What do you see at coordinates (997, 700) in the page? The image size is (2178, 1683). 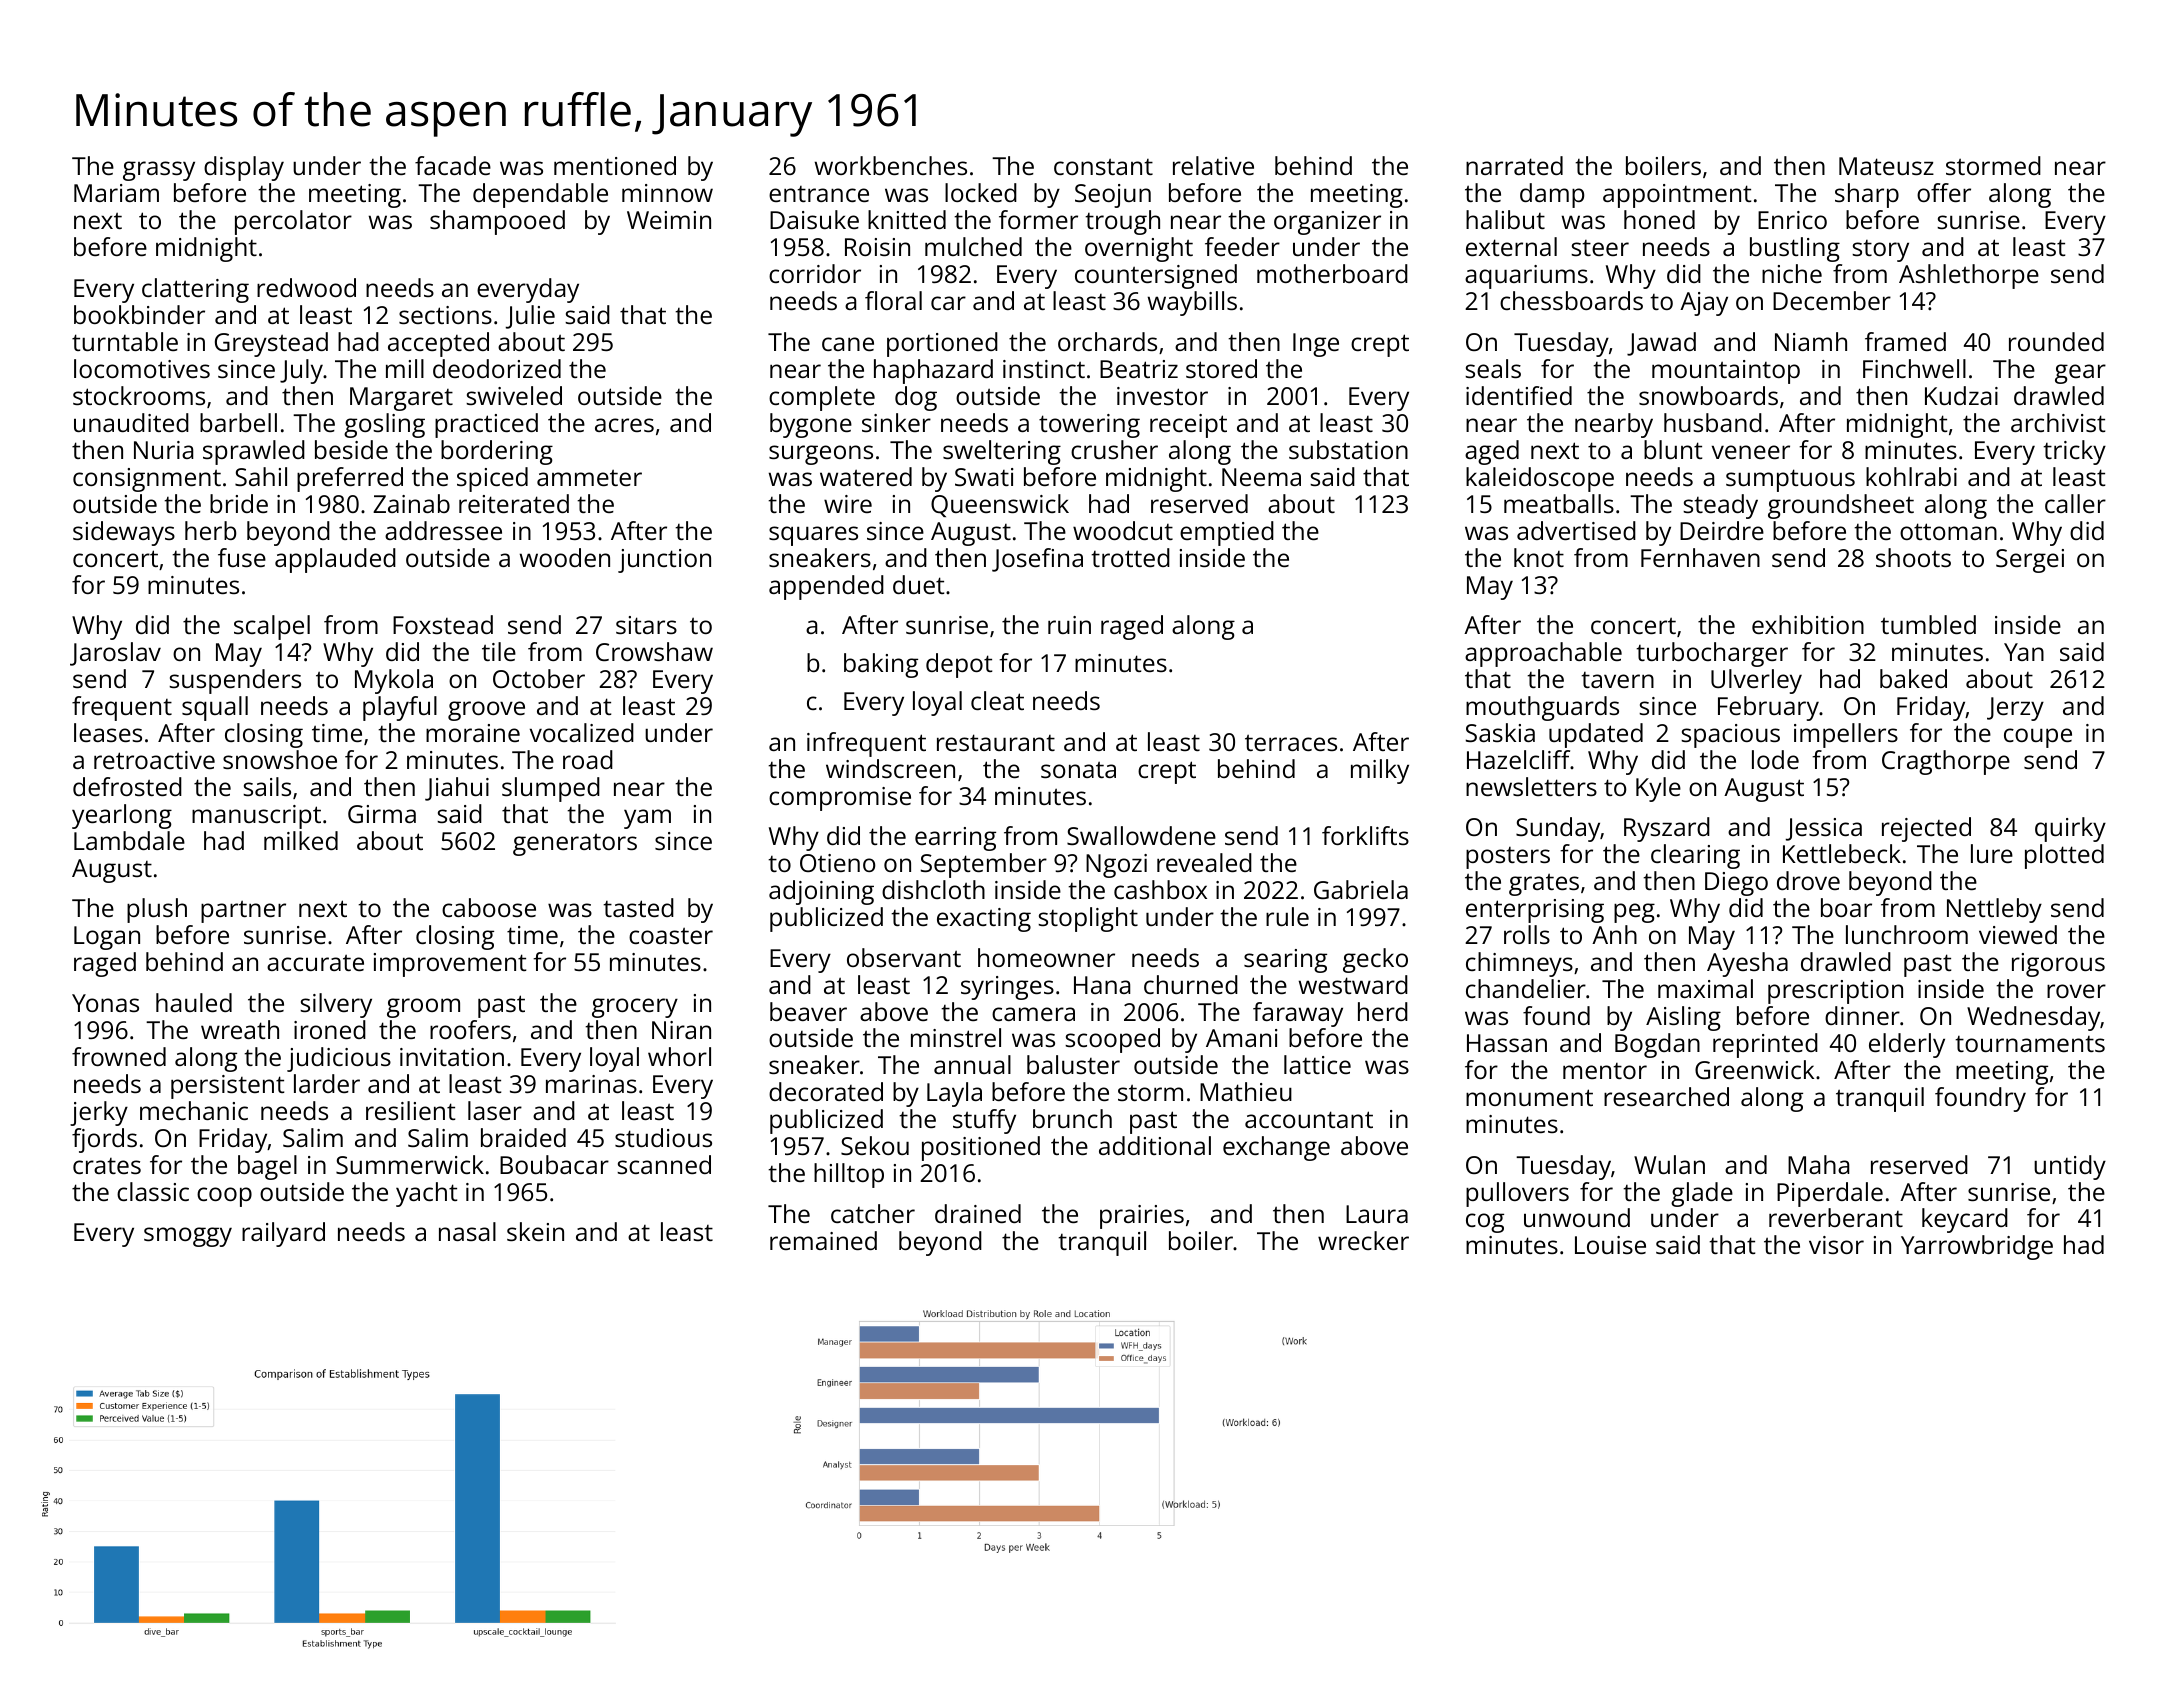 I see `cleat` at bounding box center [997, 700].
